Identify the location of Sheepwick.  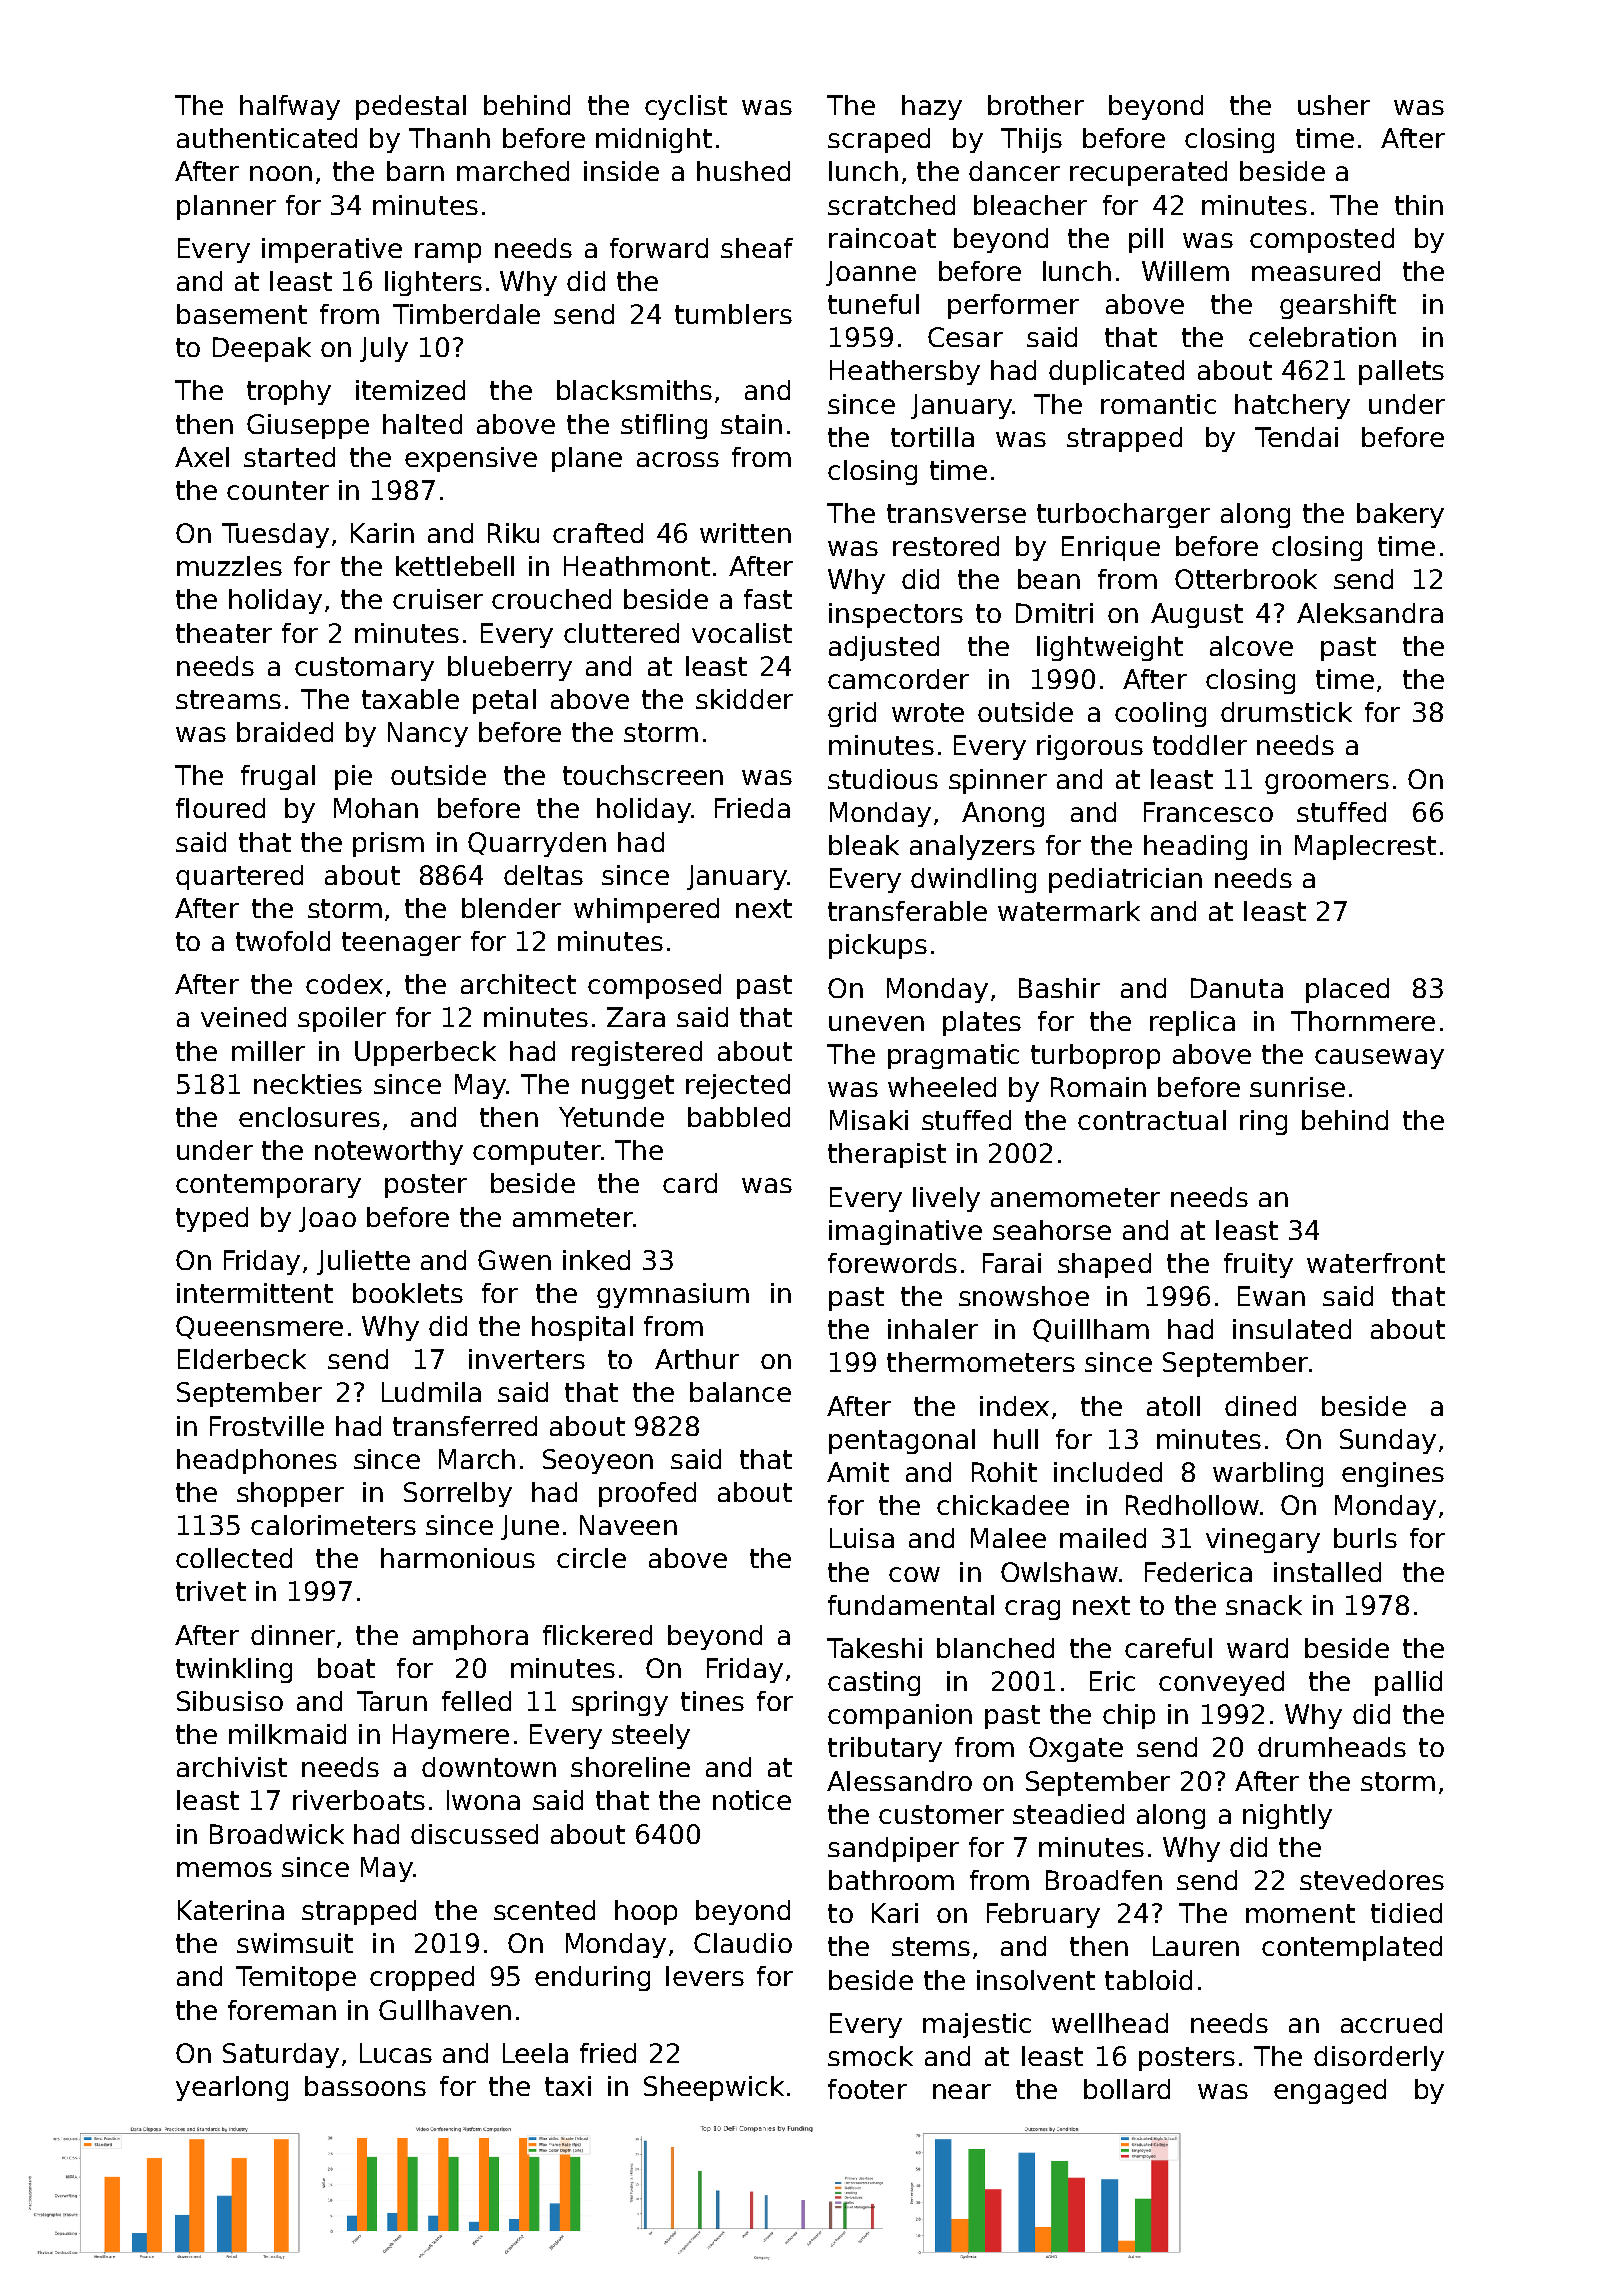
(714, 2088).
